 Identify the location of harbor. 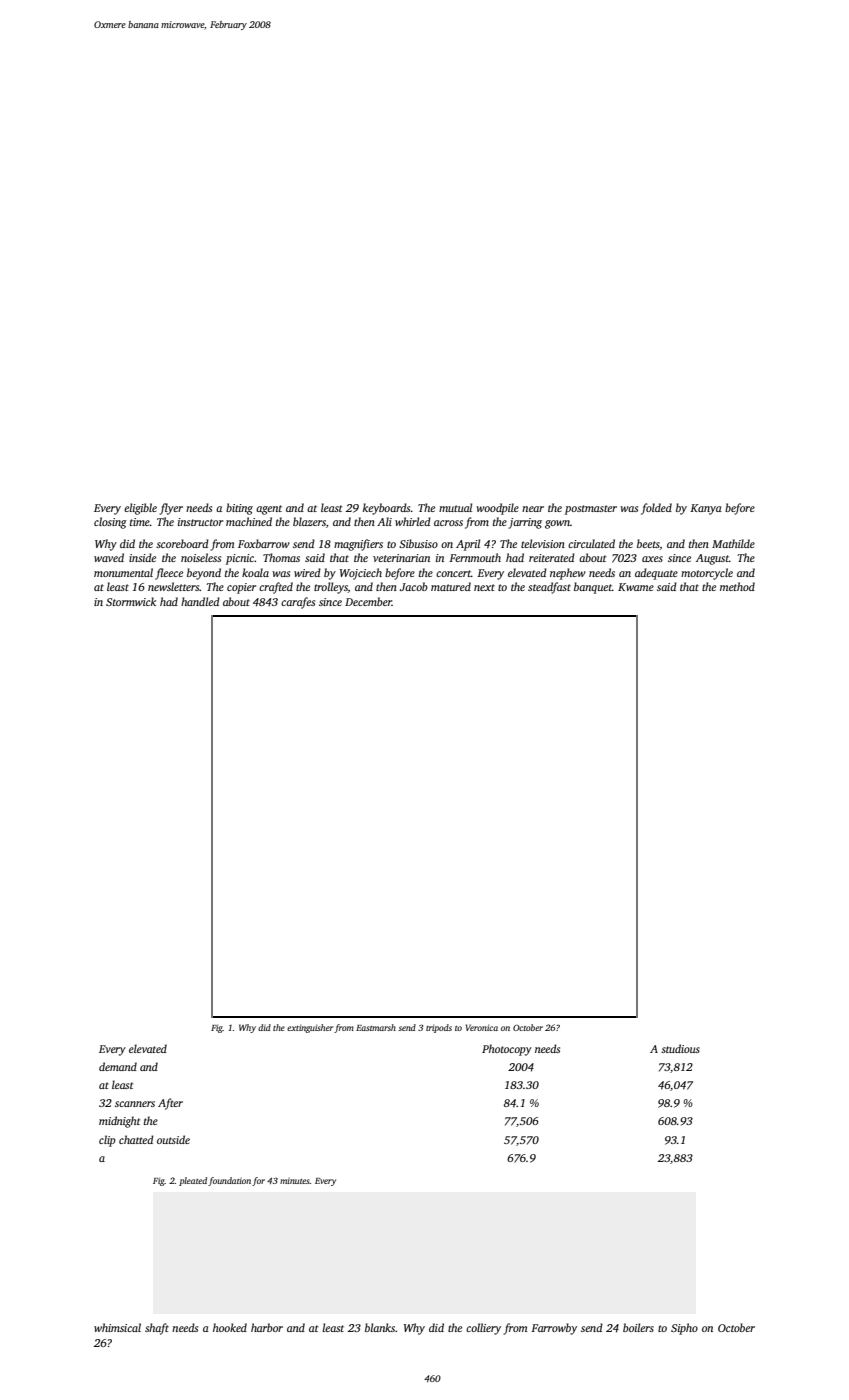
(267, 1327).
